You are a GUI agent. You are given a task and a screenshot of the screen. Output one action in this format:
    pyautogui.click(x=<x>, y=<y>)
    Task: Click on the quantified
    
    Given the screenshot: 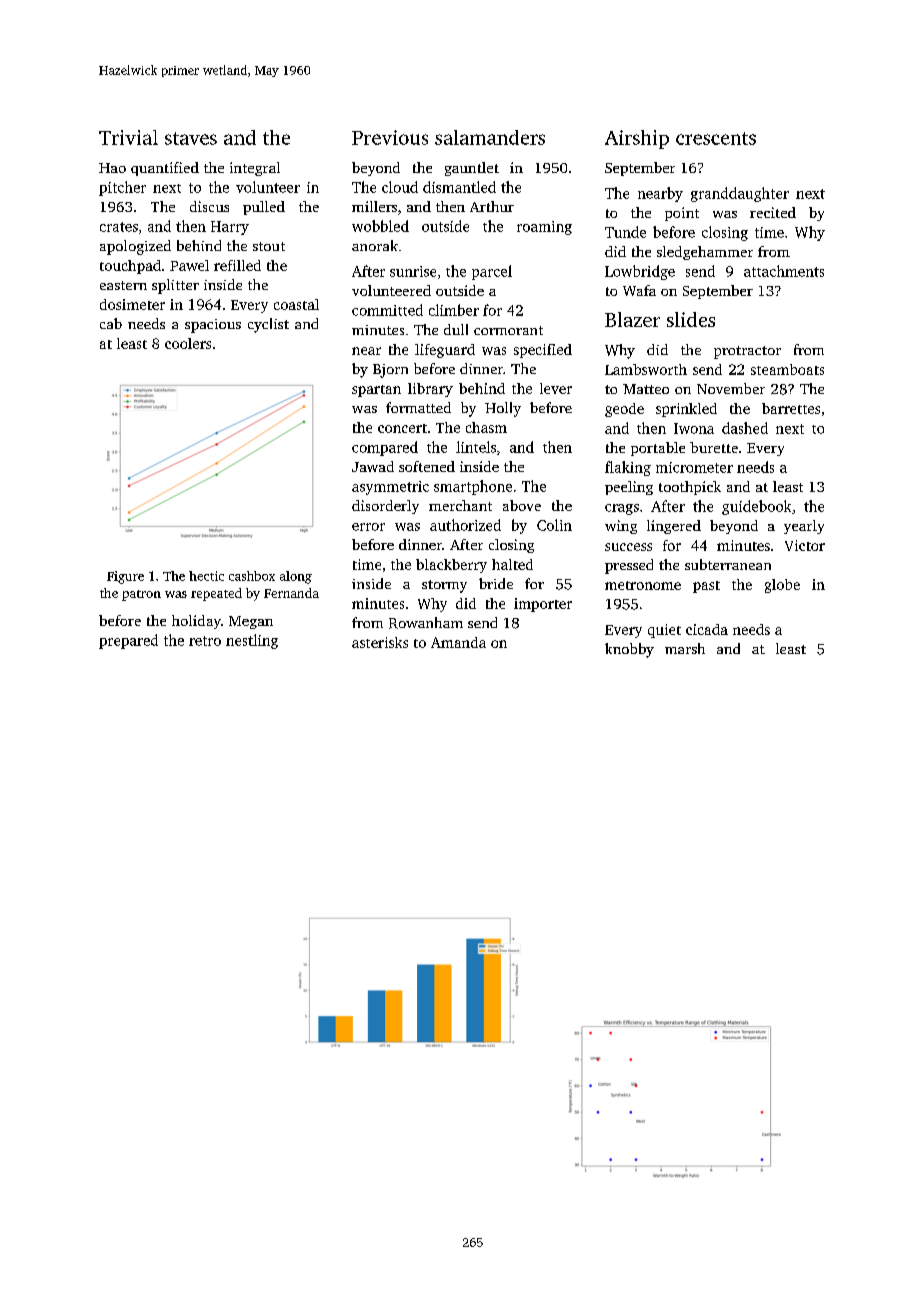 What is the action you would take?
    pyautogui.click(x=165, y=169)
